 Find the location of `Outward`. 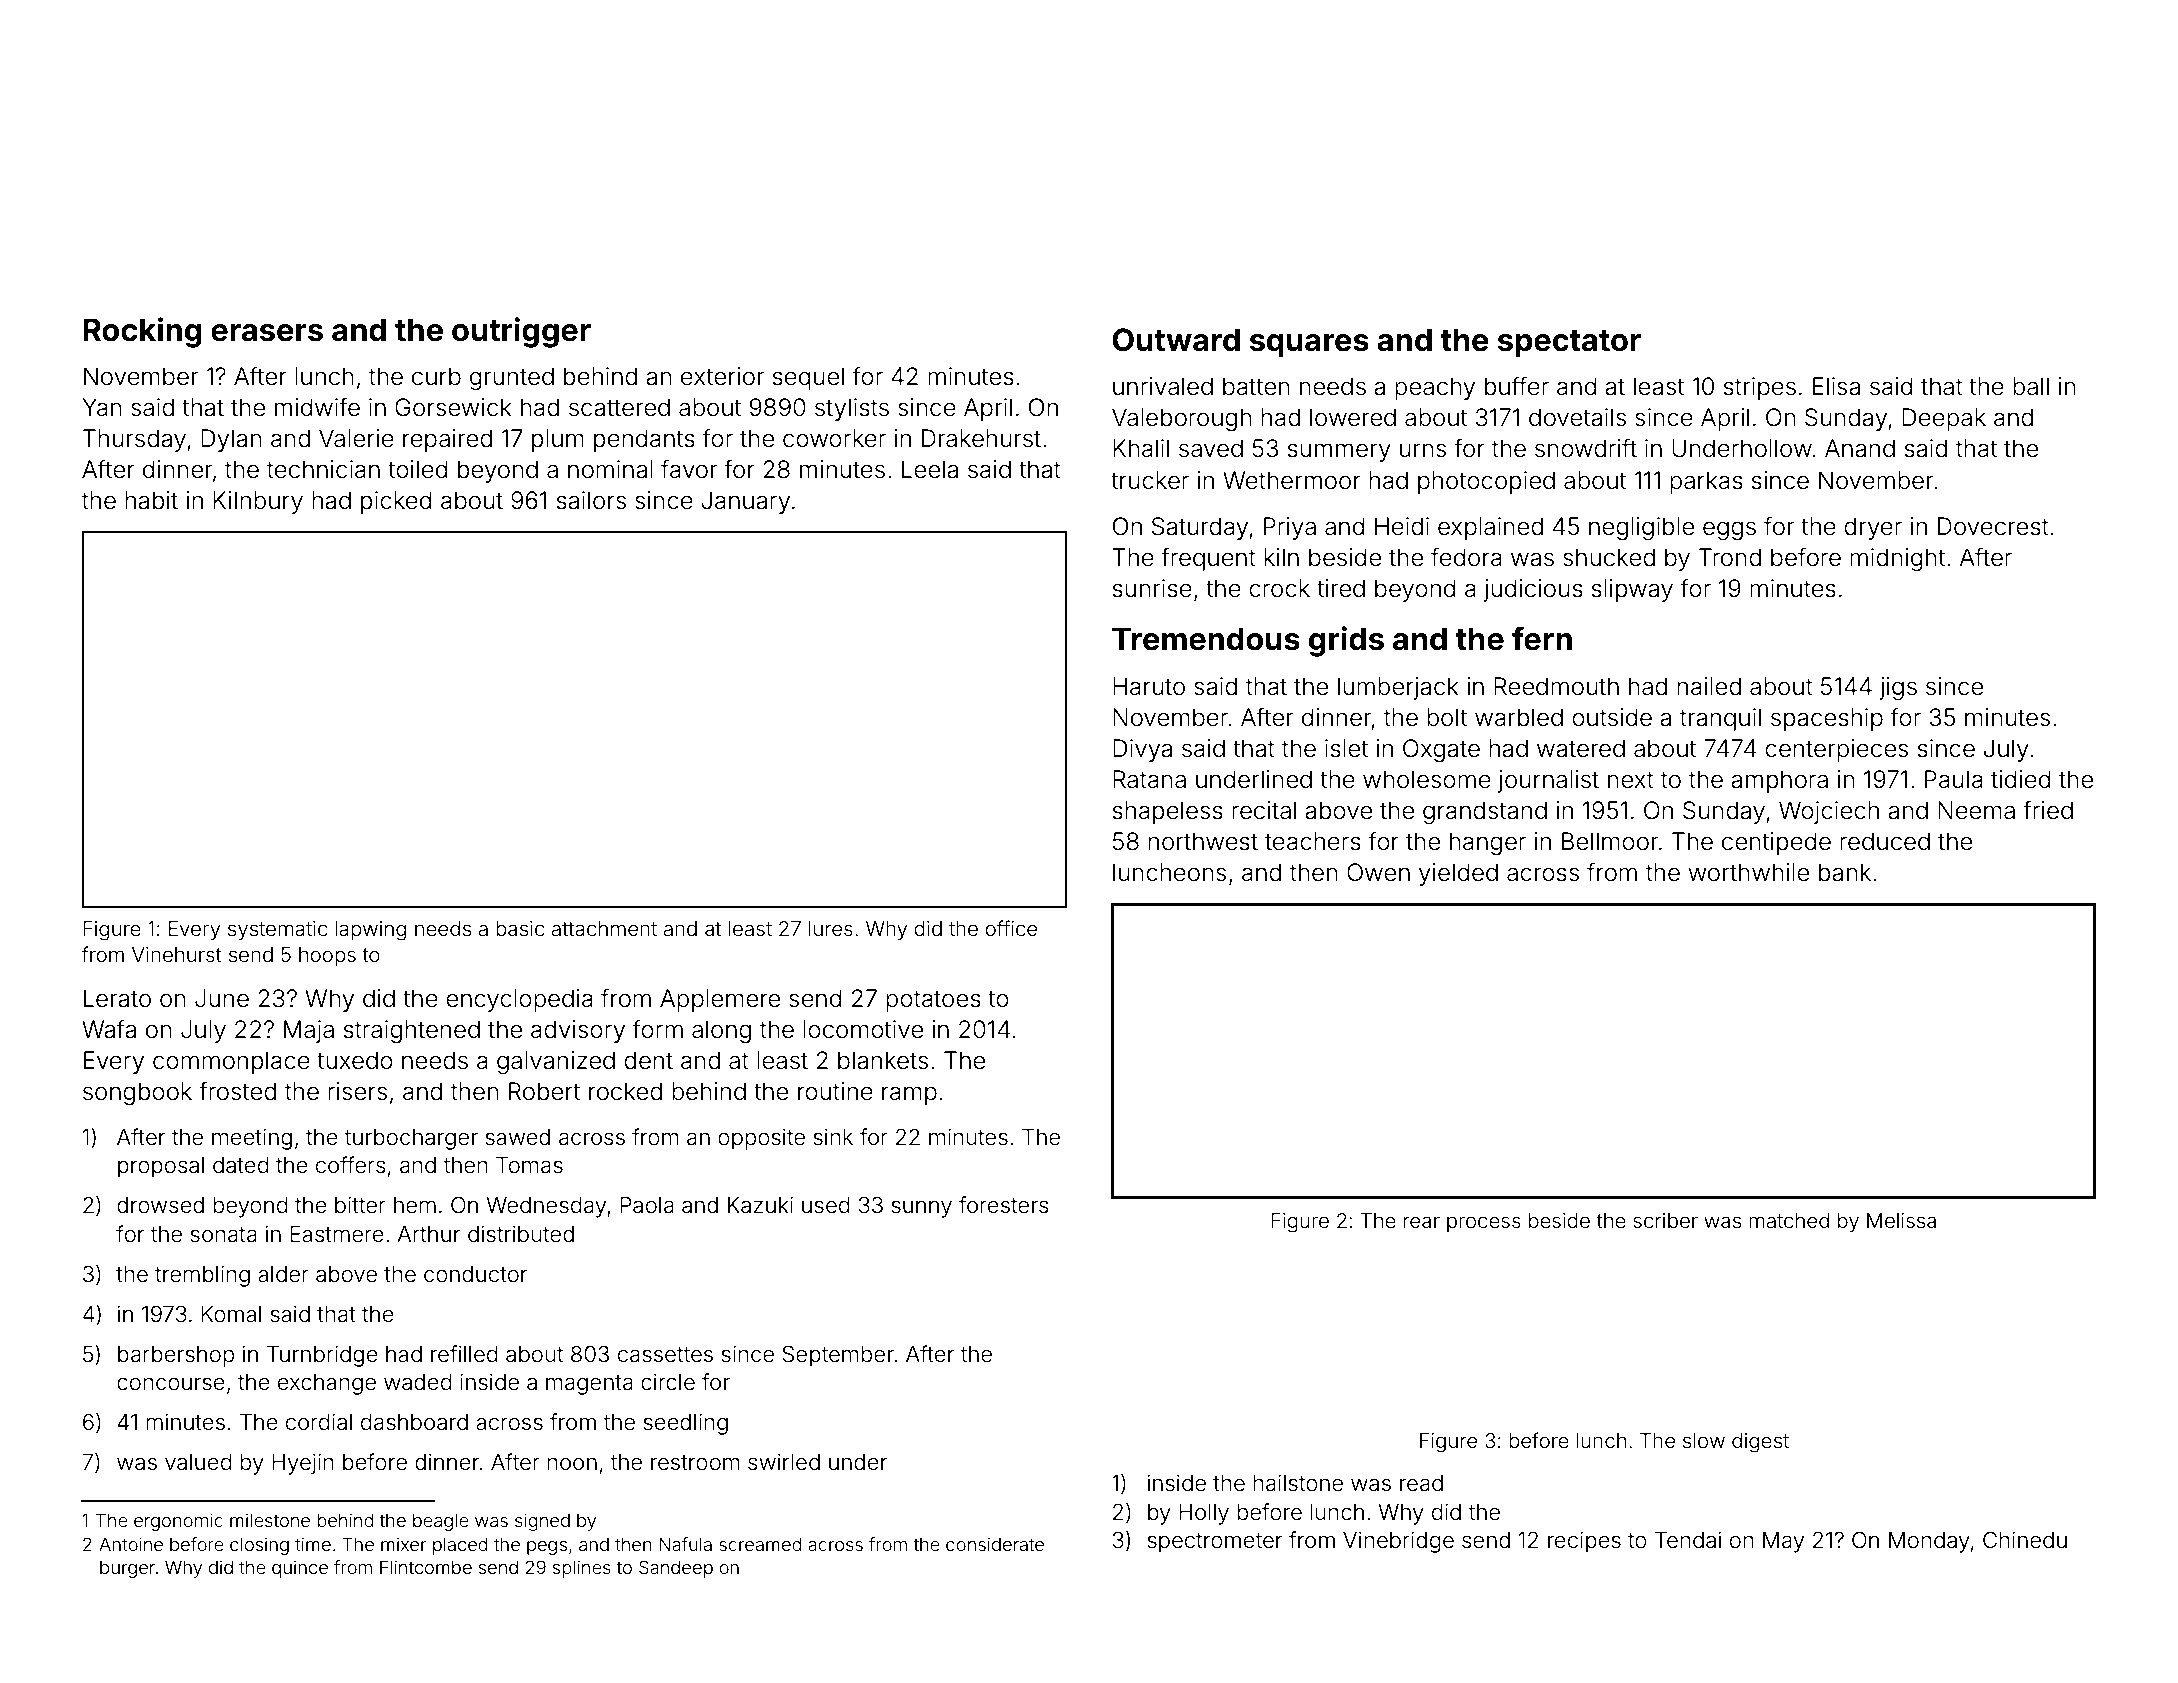

Outward is located at coordinates (1176, 340).
